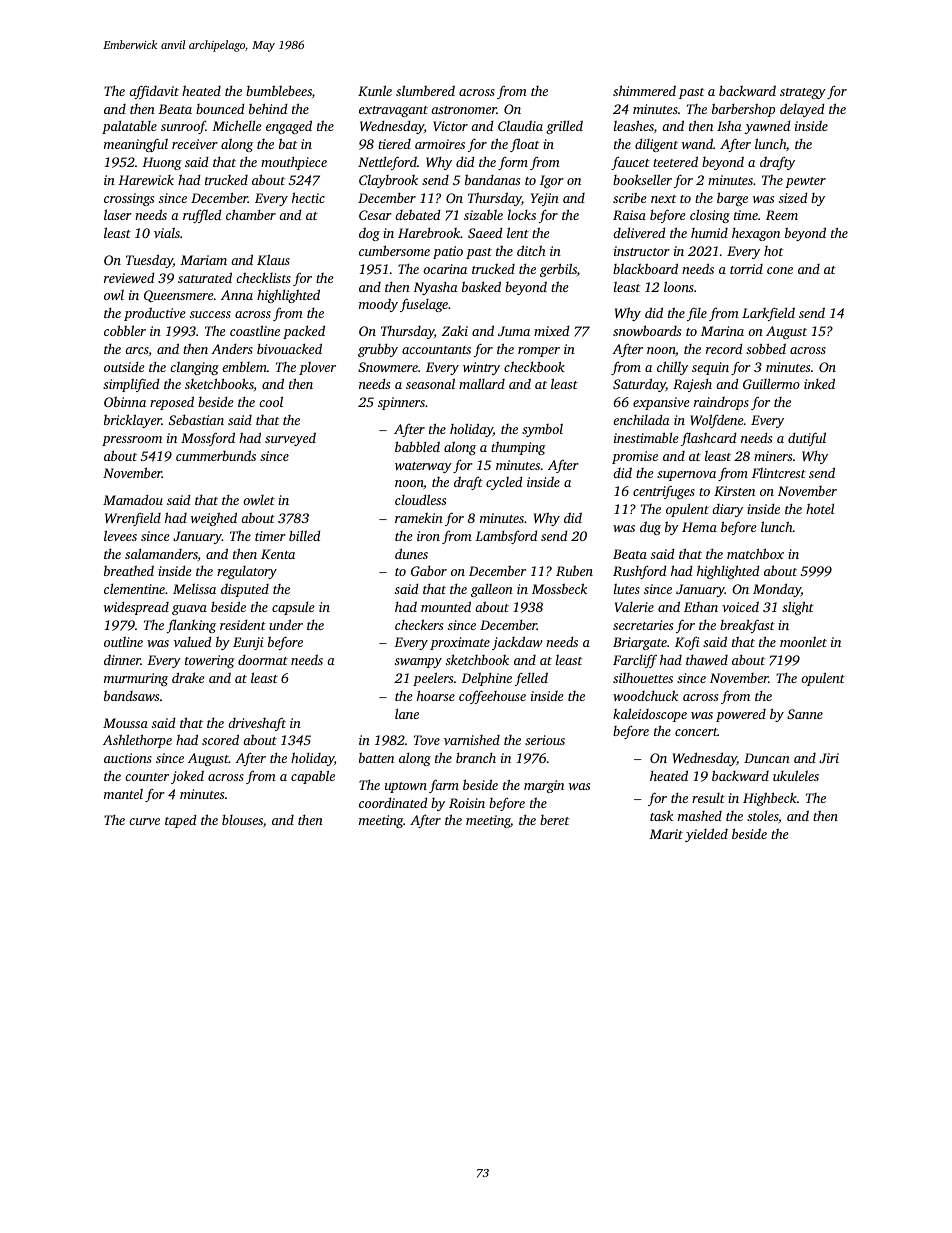 The image size is (952, 1233). Describe the element at coordinates (706, 835) in the page. I see `yielded` at that location.
